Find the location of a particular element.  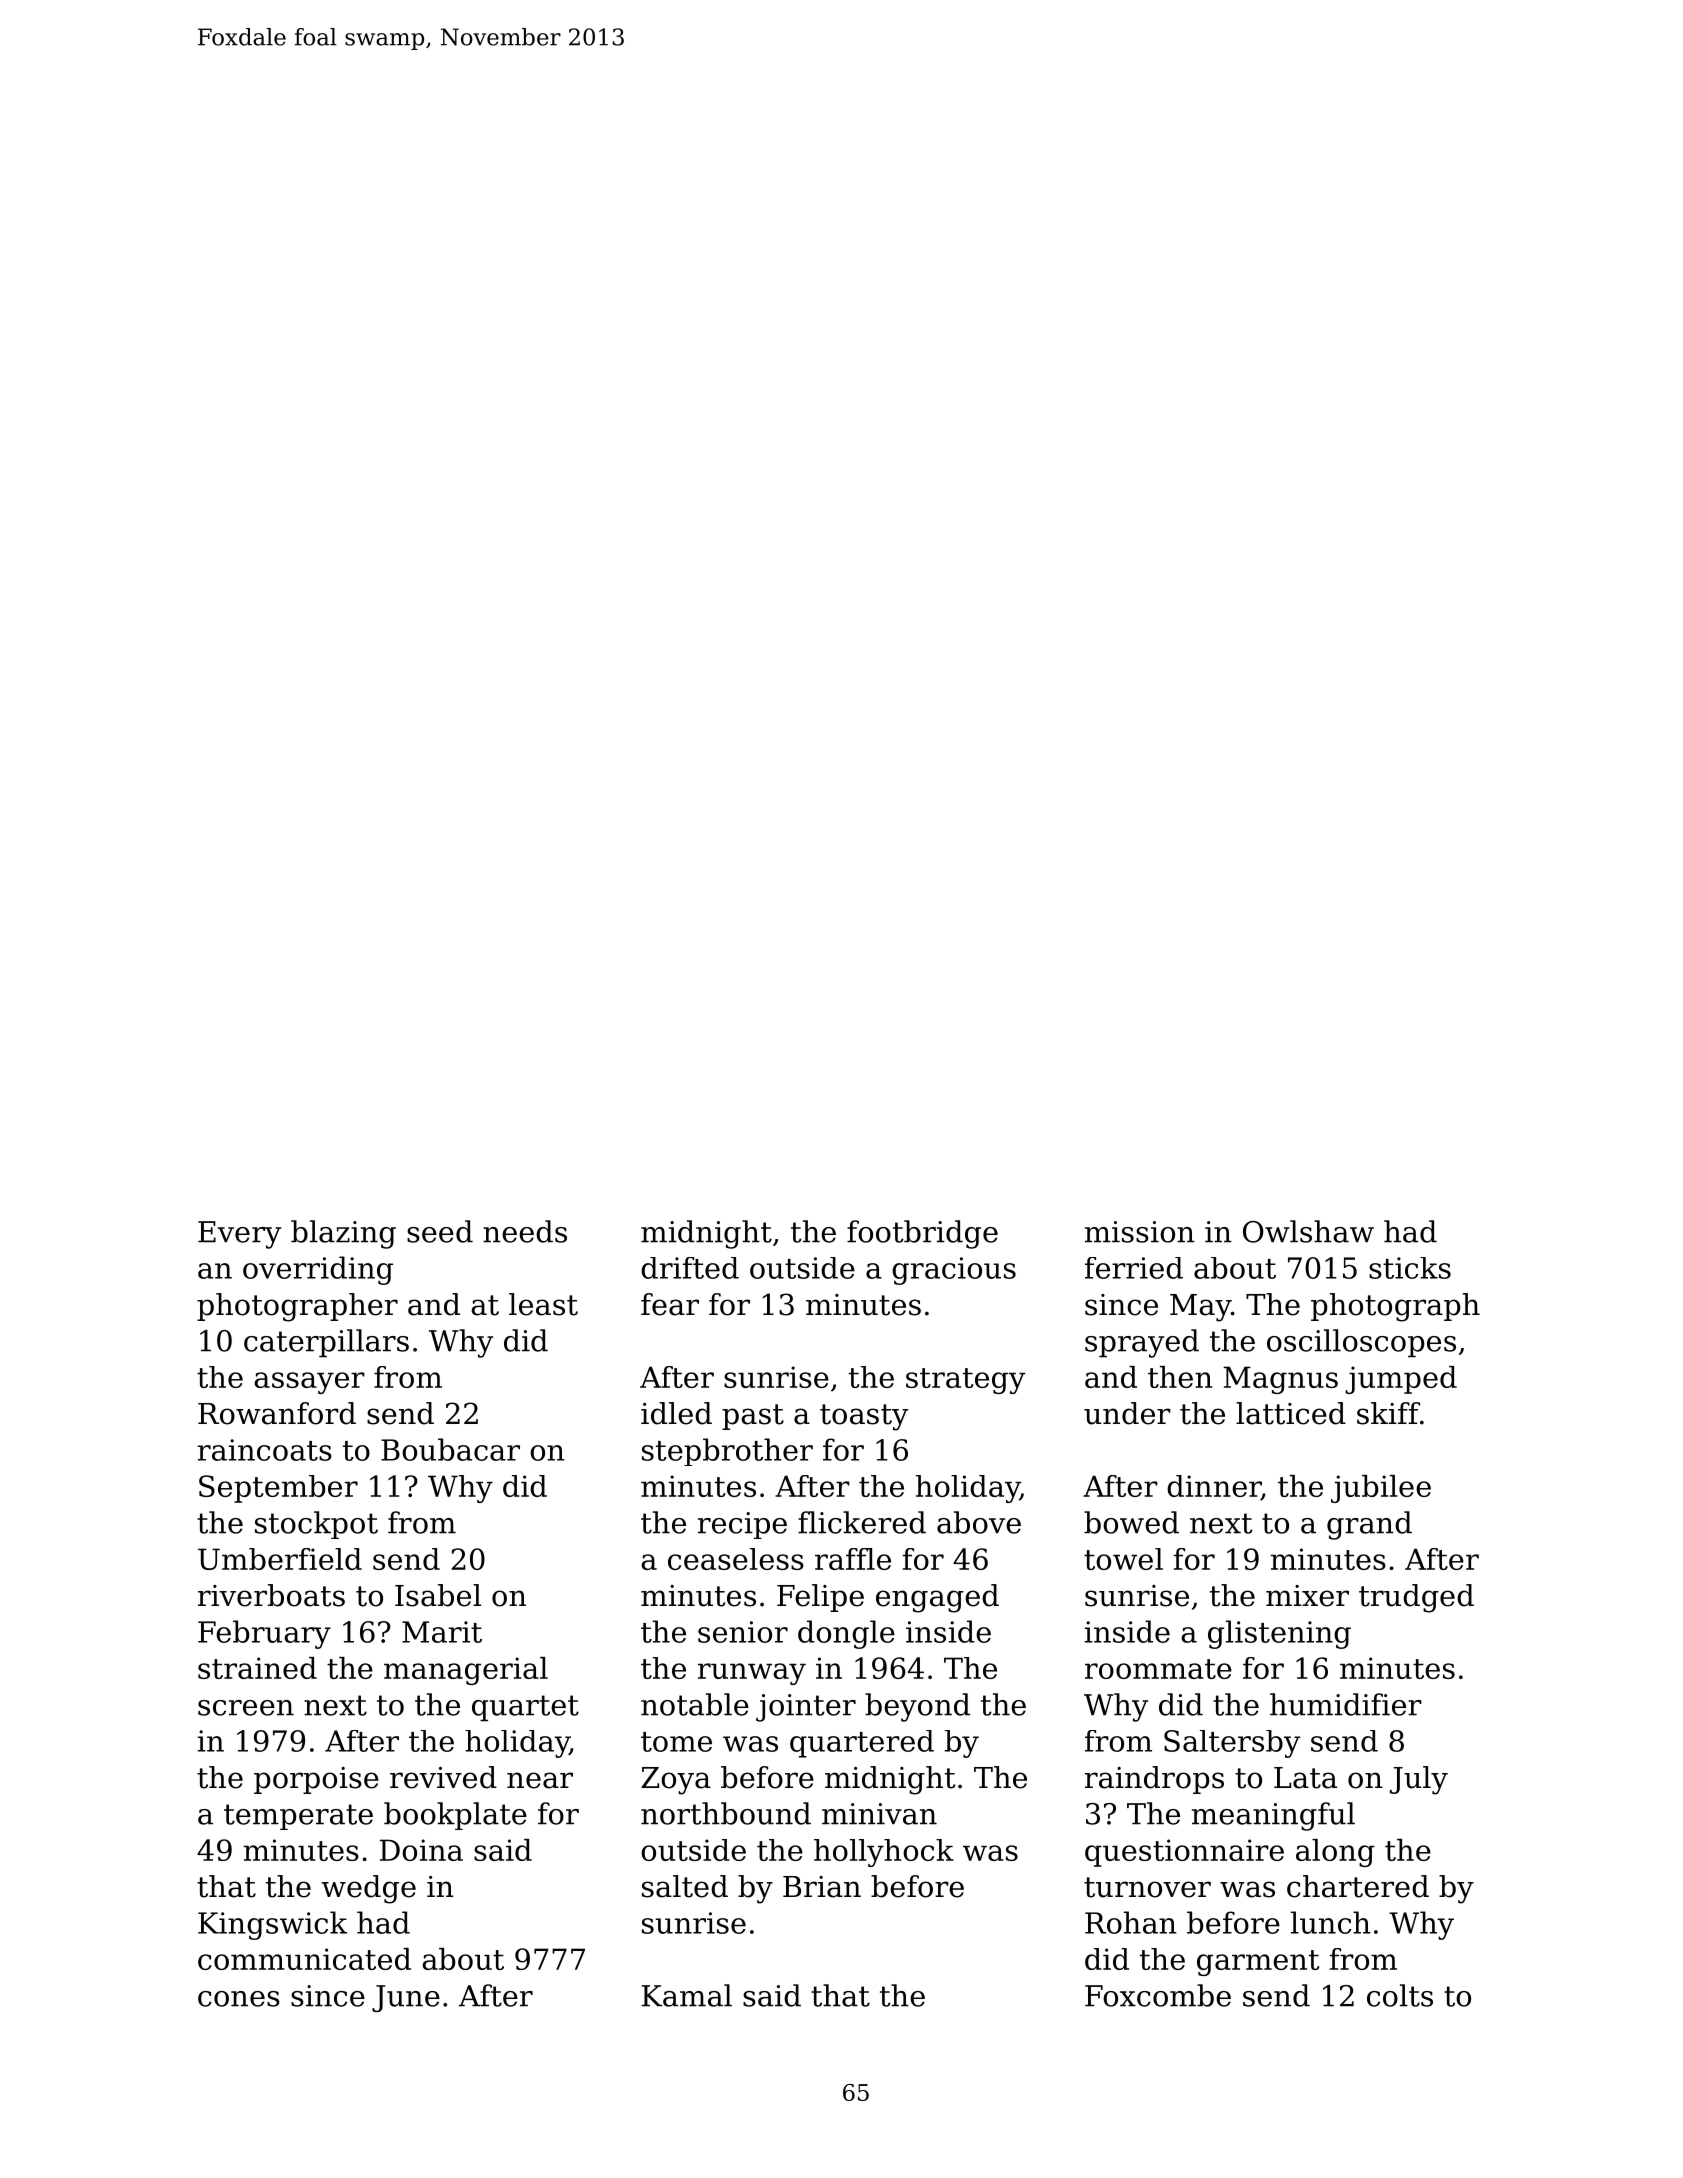

strained is located at coordinates (257, 1668).
